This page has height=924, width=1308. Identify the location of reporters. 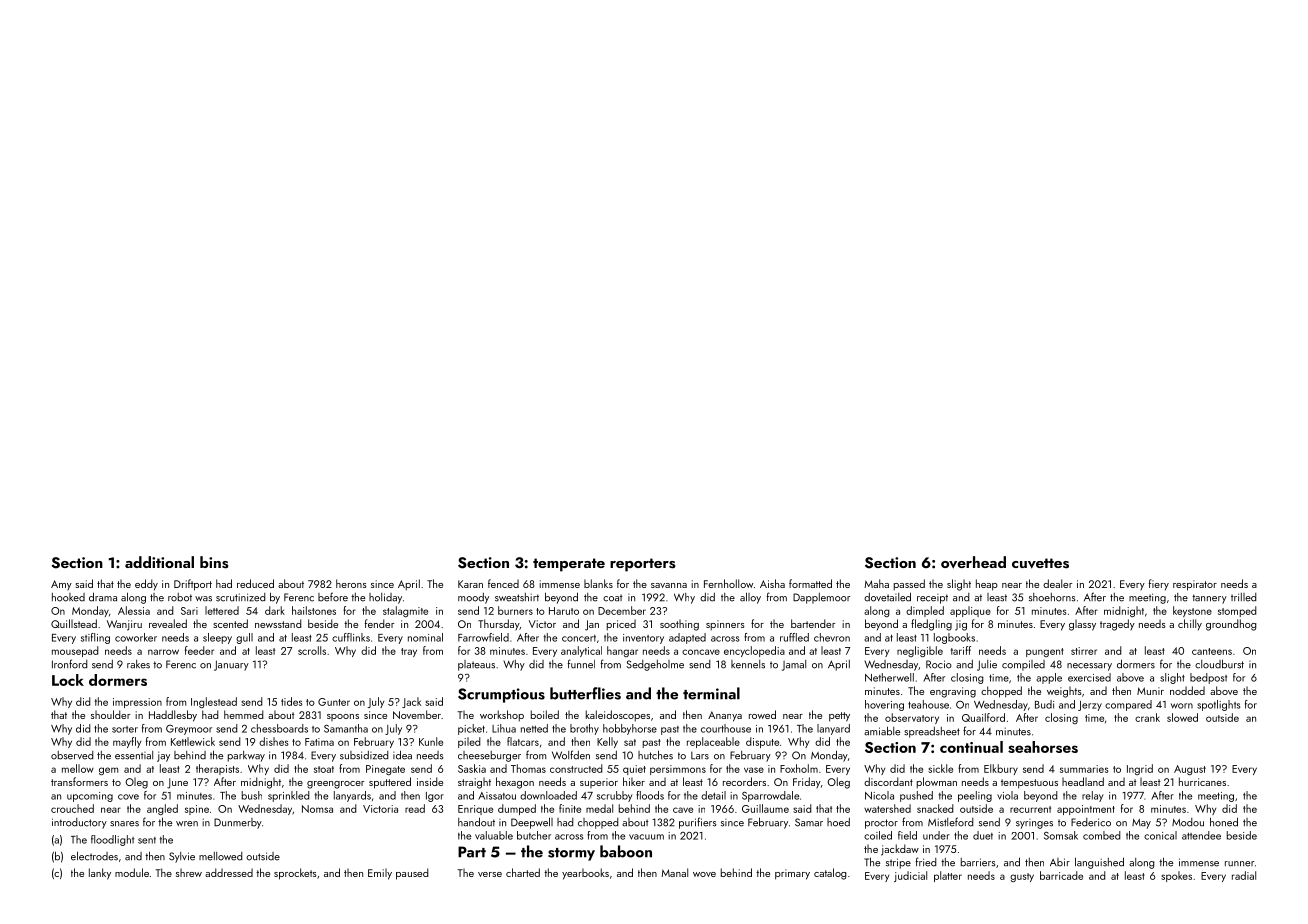
(642, 565).
